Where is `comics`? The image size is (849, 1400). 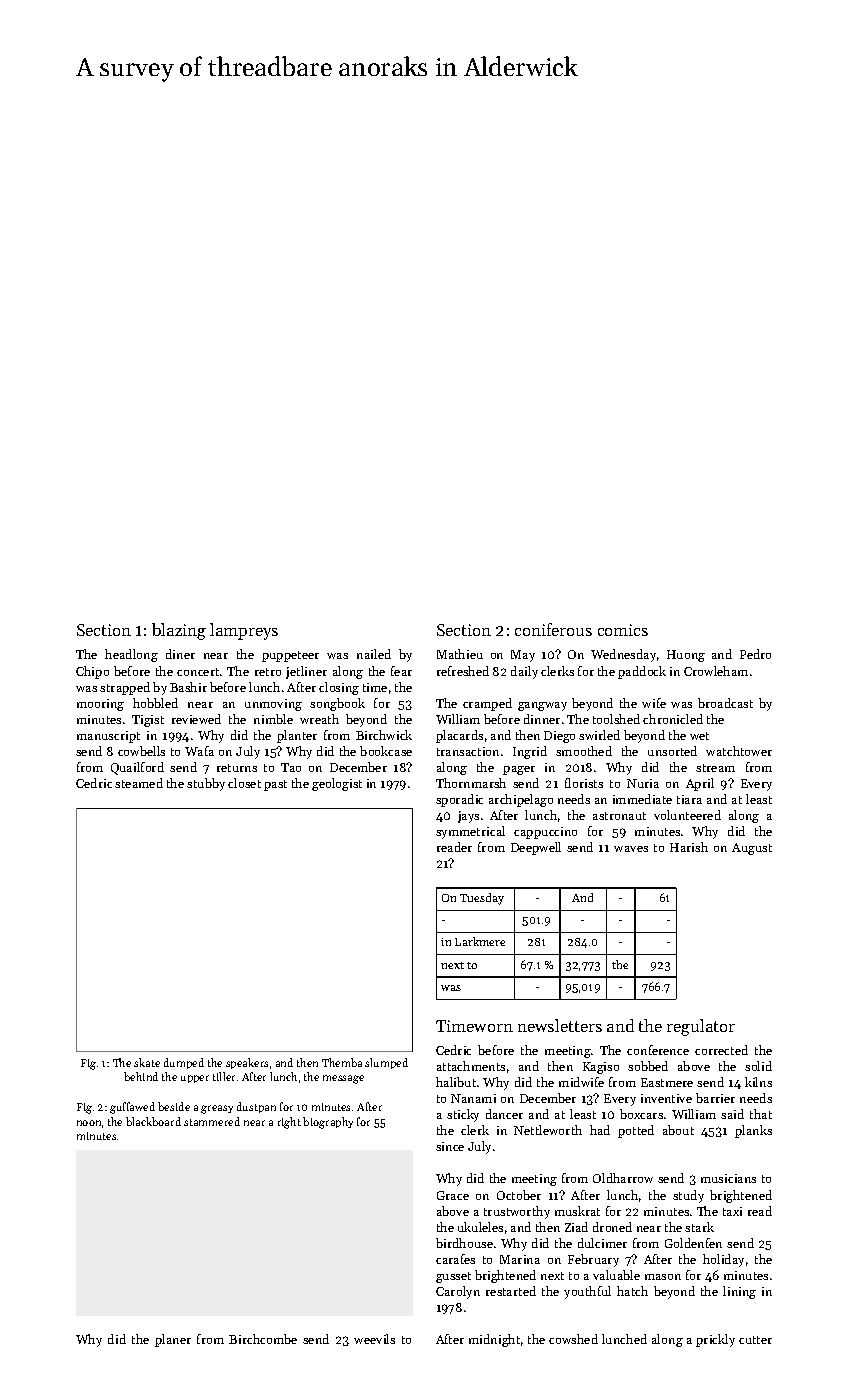
comics is located at coordinates (623, 630).
